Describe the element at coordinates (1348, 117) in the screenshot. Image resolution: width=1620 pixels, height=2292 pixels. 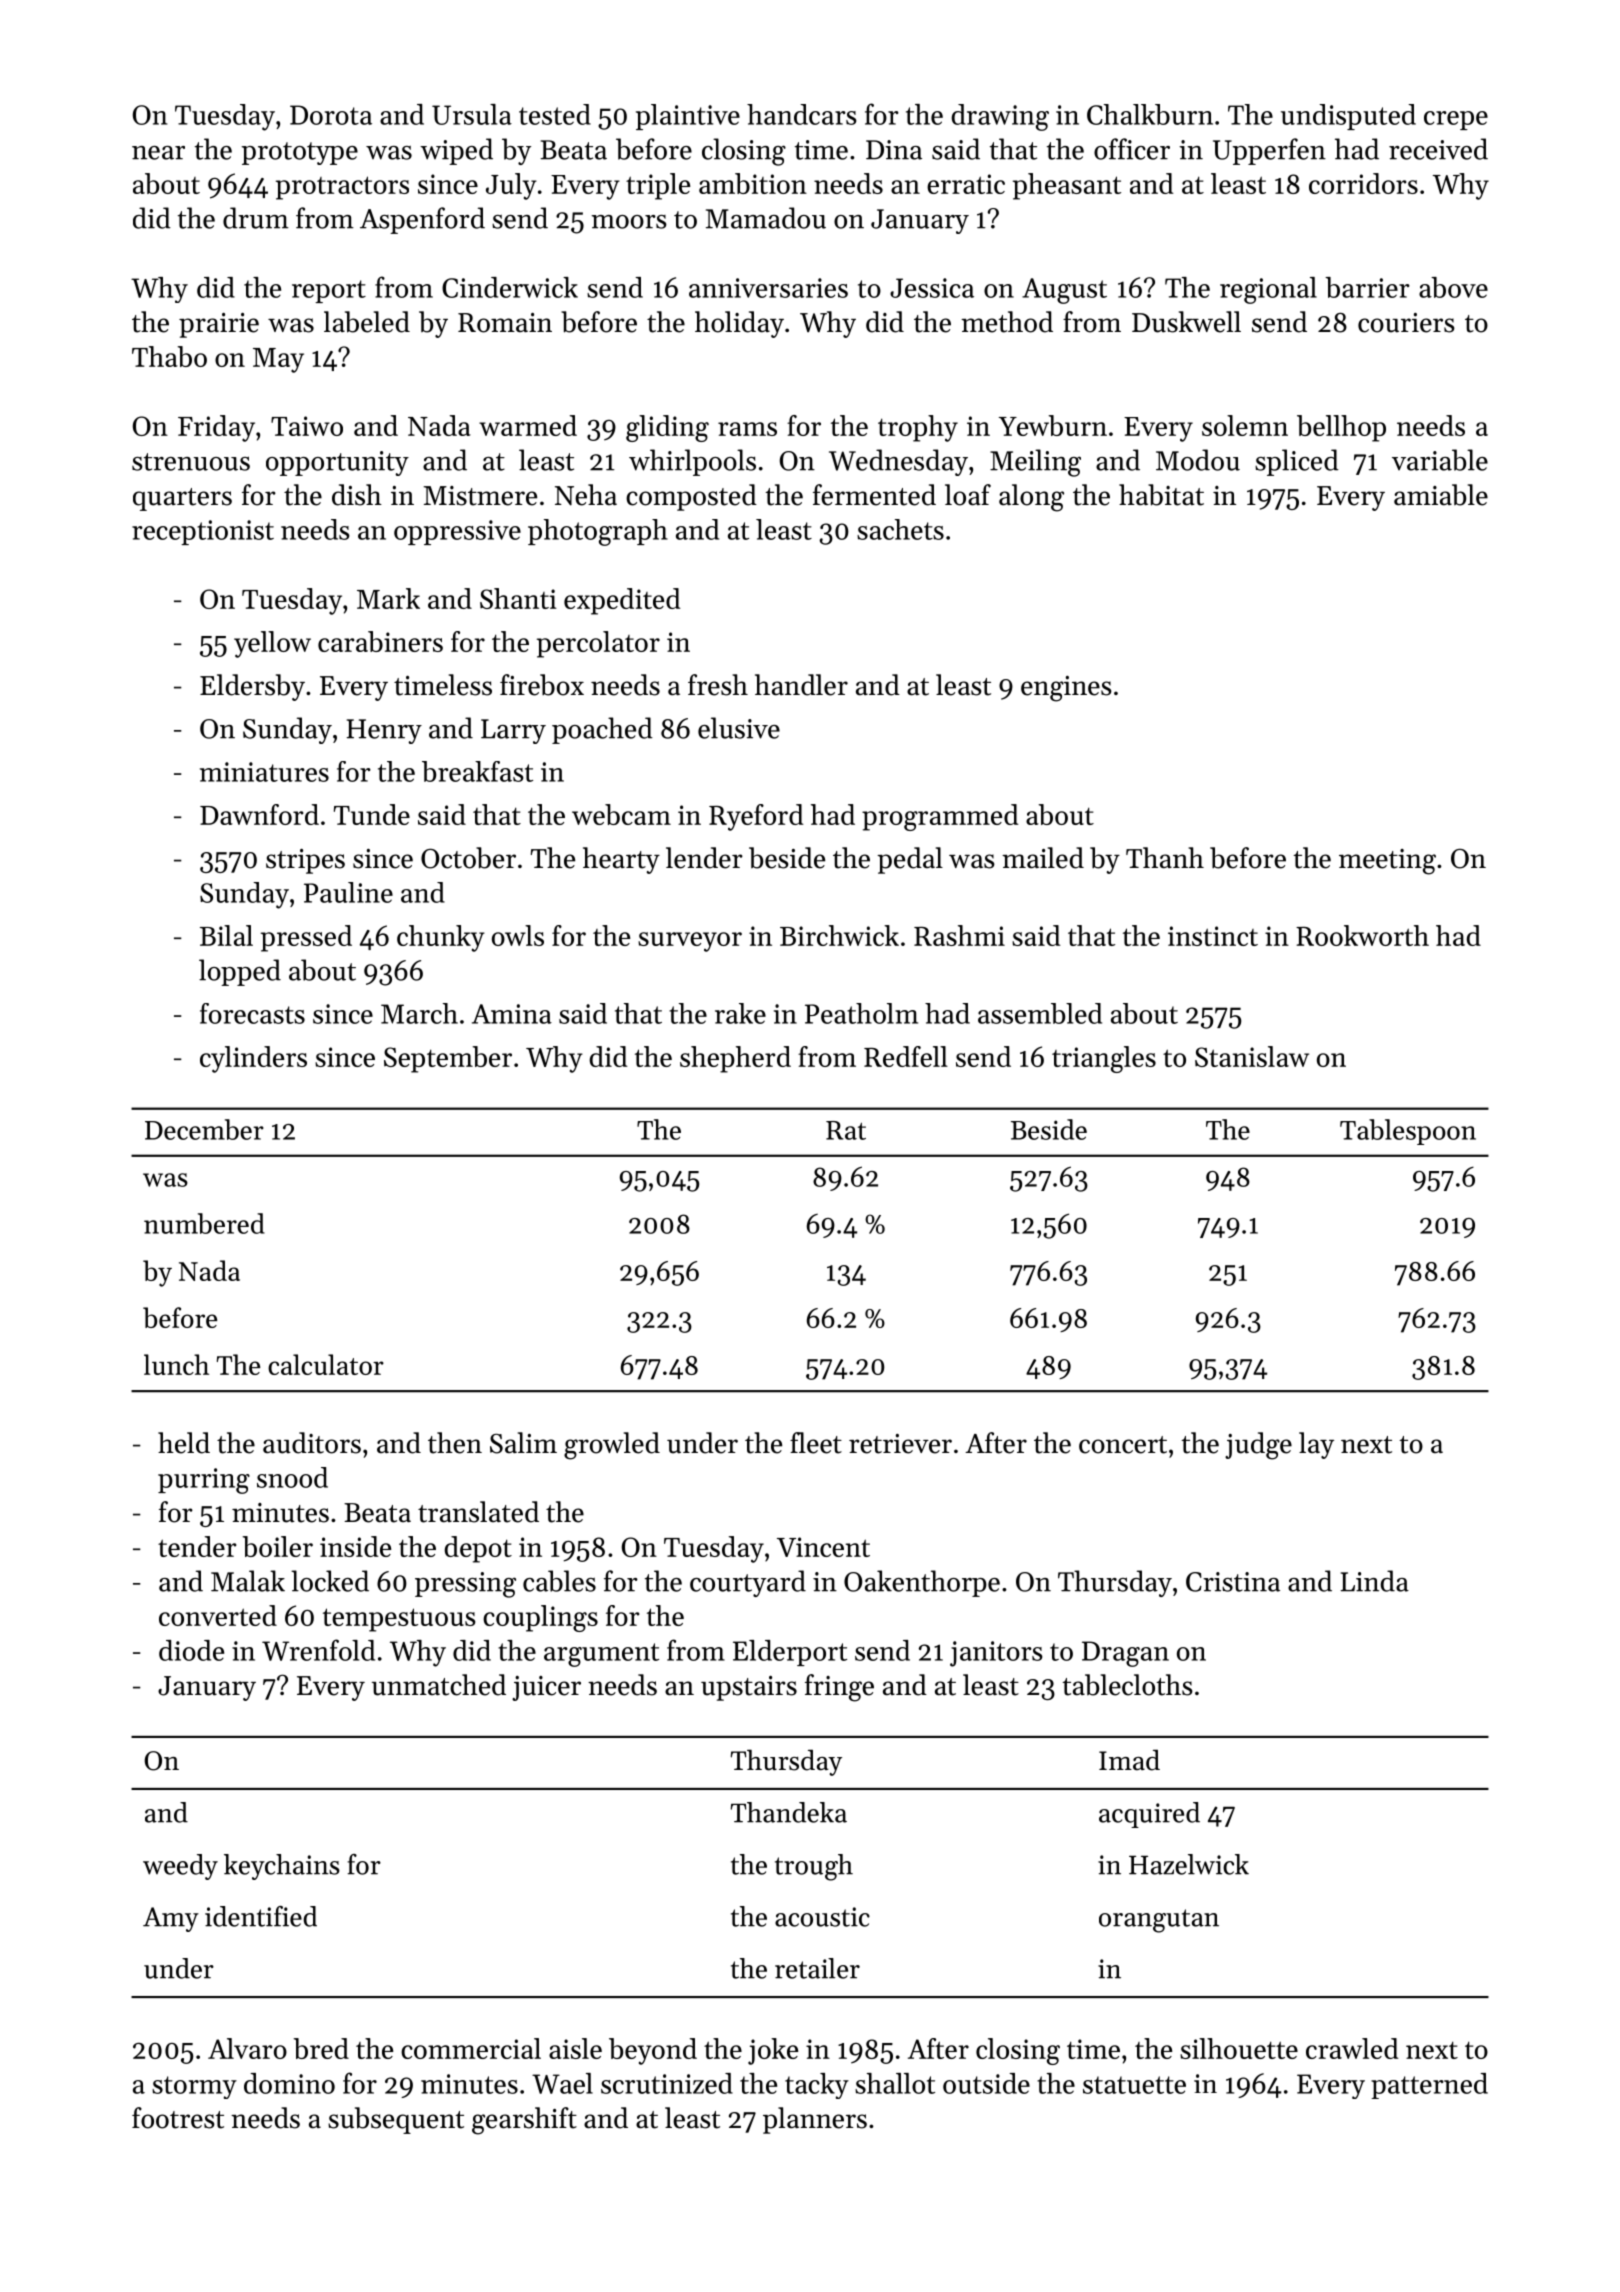
I see `undisputed` at that location.
